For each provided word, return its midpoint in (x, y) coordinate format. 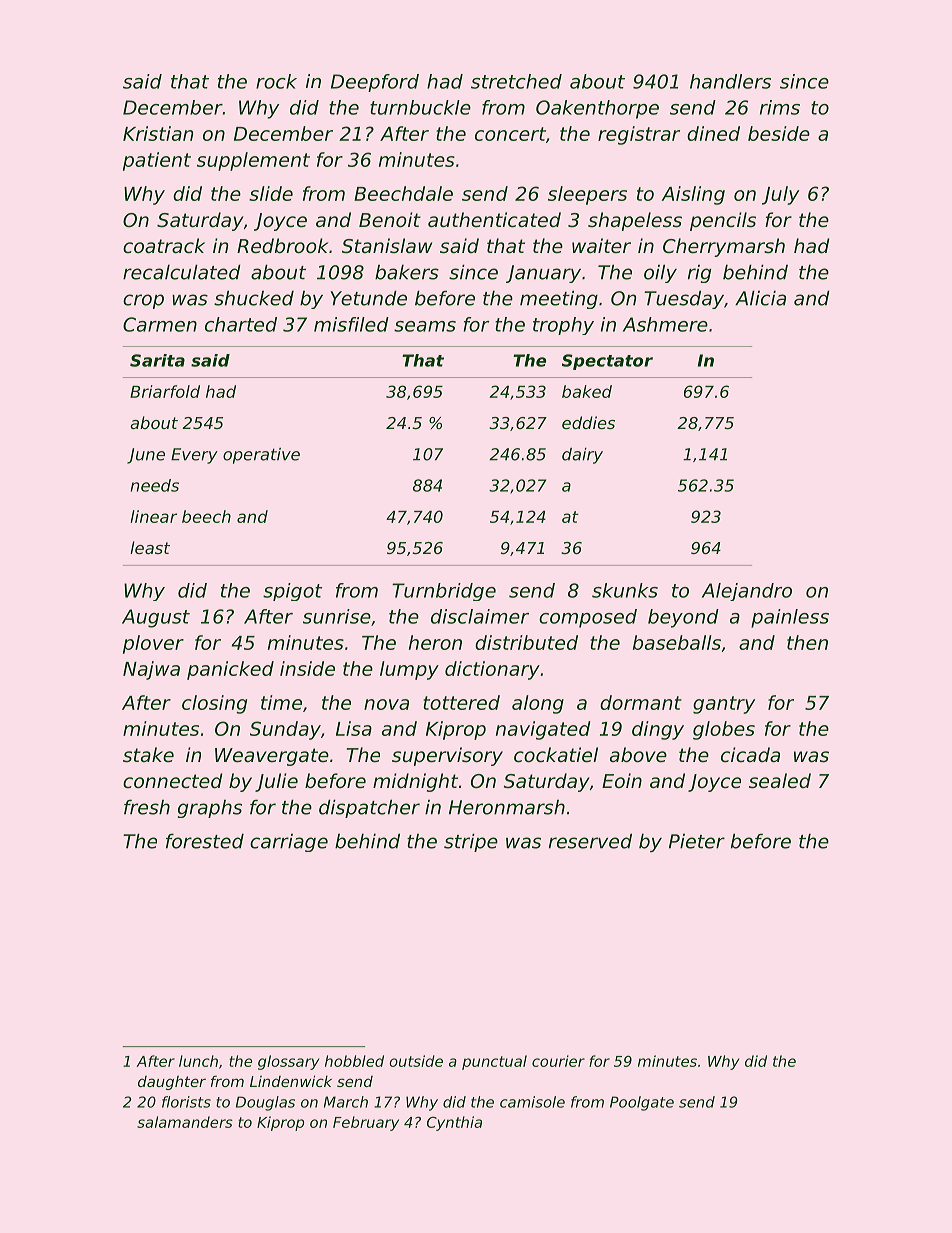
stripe (471, 842)
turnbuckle (420, 107)
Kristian (158, 133)
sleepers (587, 195)
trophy (563, 326)
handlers (730, 81)
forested (205, 841)
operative (261, 456)
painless (790, 618)
